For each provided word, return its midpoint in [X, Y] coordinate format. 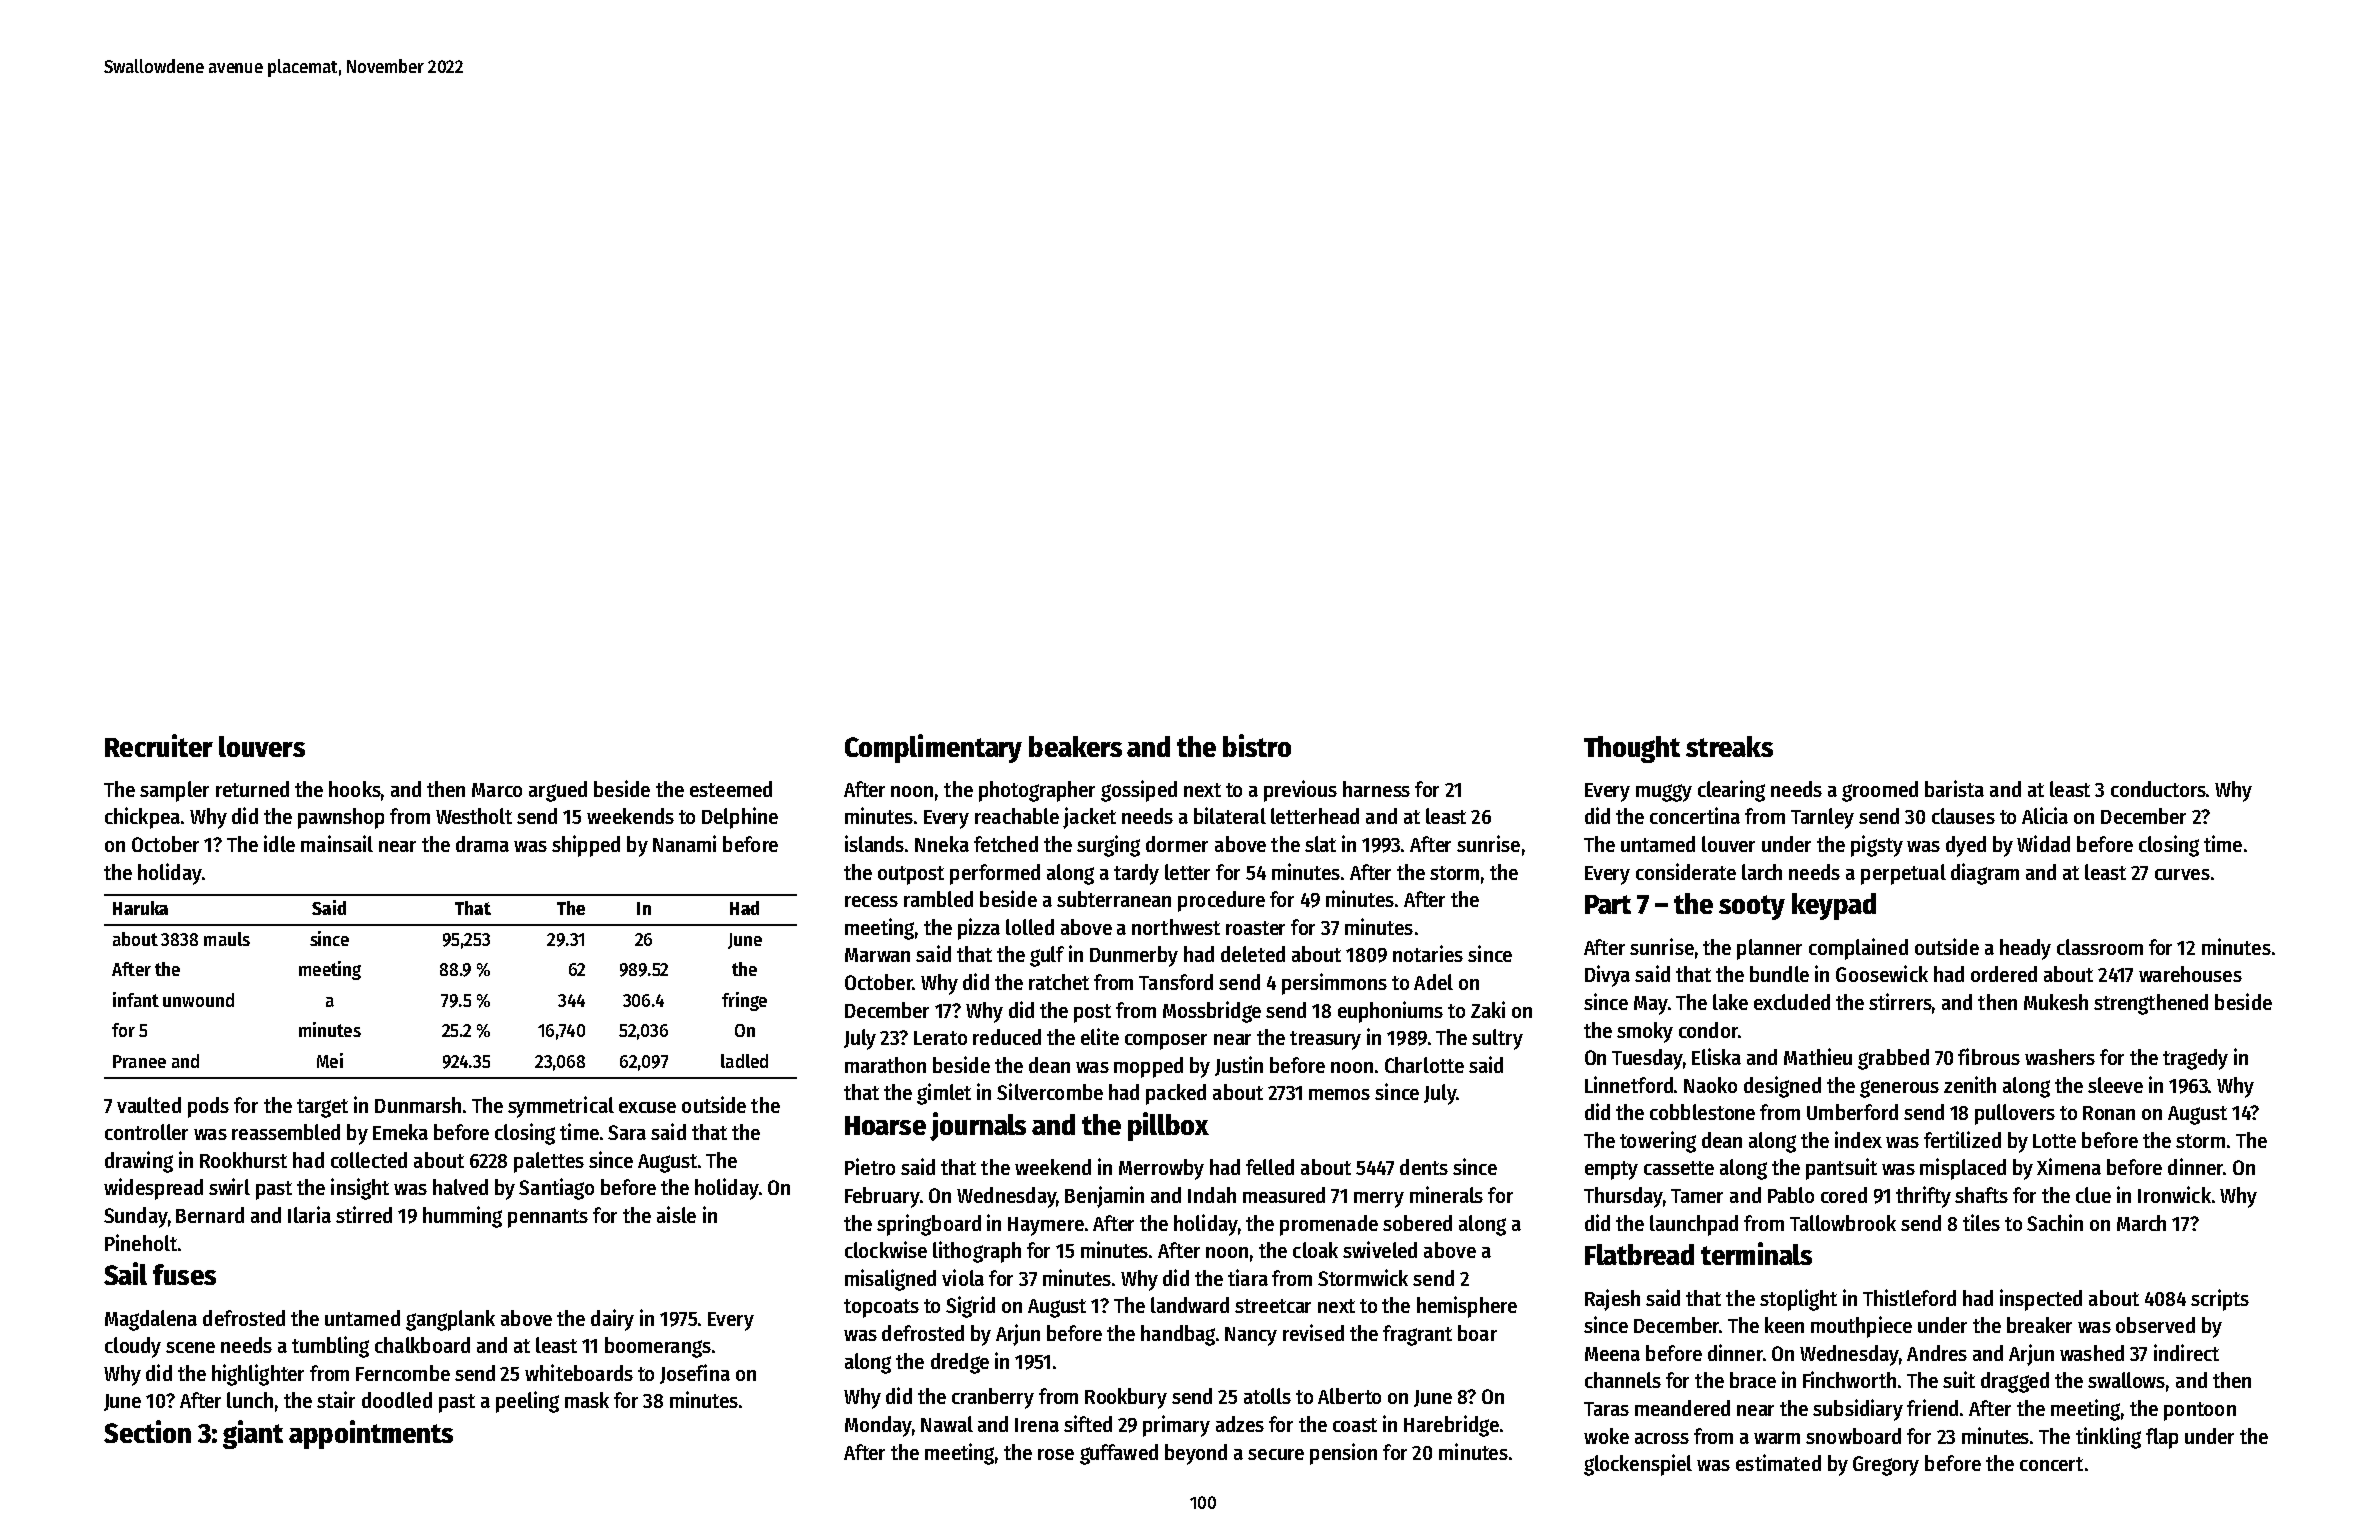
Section [147, 1431]
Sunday [135, 1217]
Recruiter [159, 745]
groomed [1880, 791]
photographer [1037, 791]
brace [1753, 1380]
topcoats [881, 1308]
